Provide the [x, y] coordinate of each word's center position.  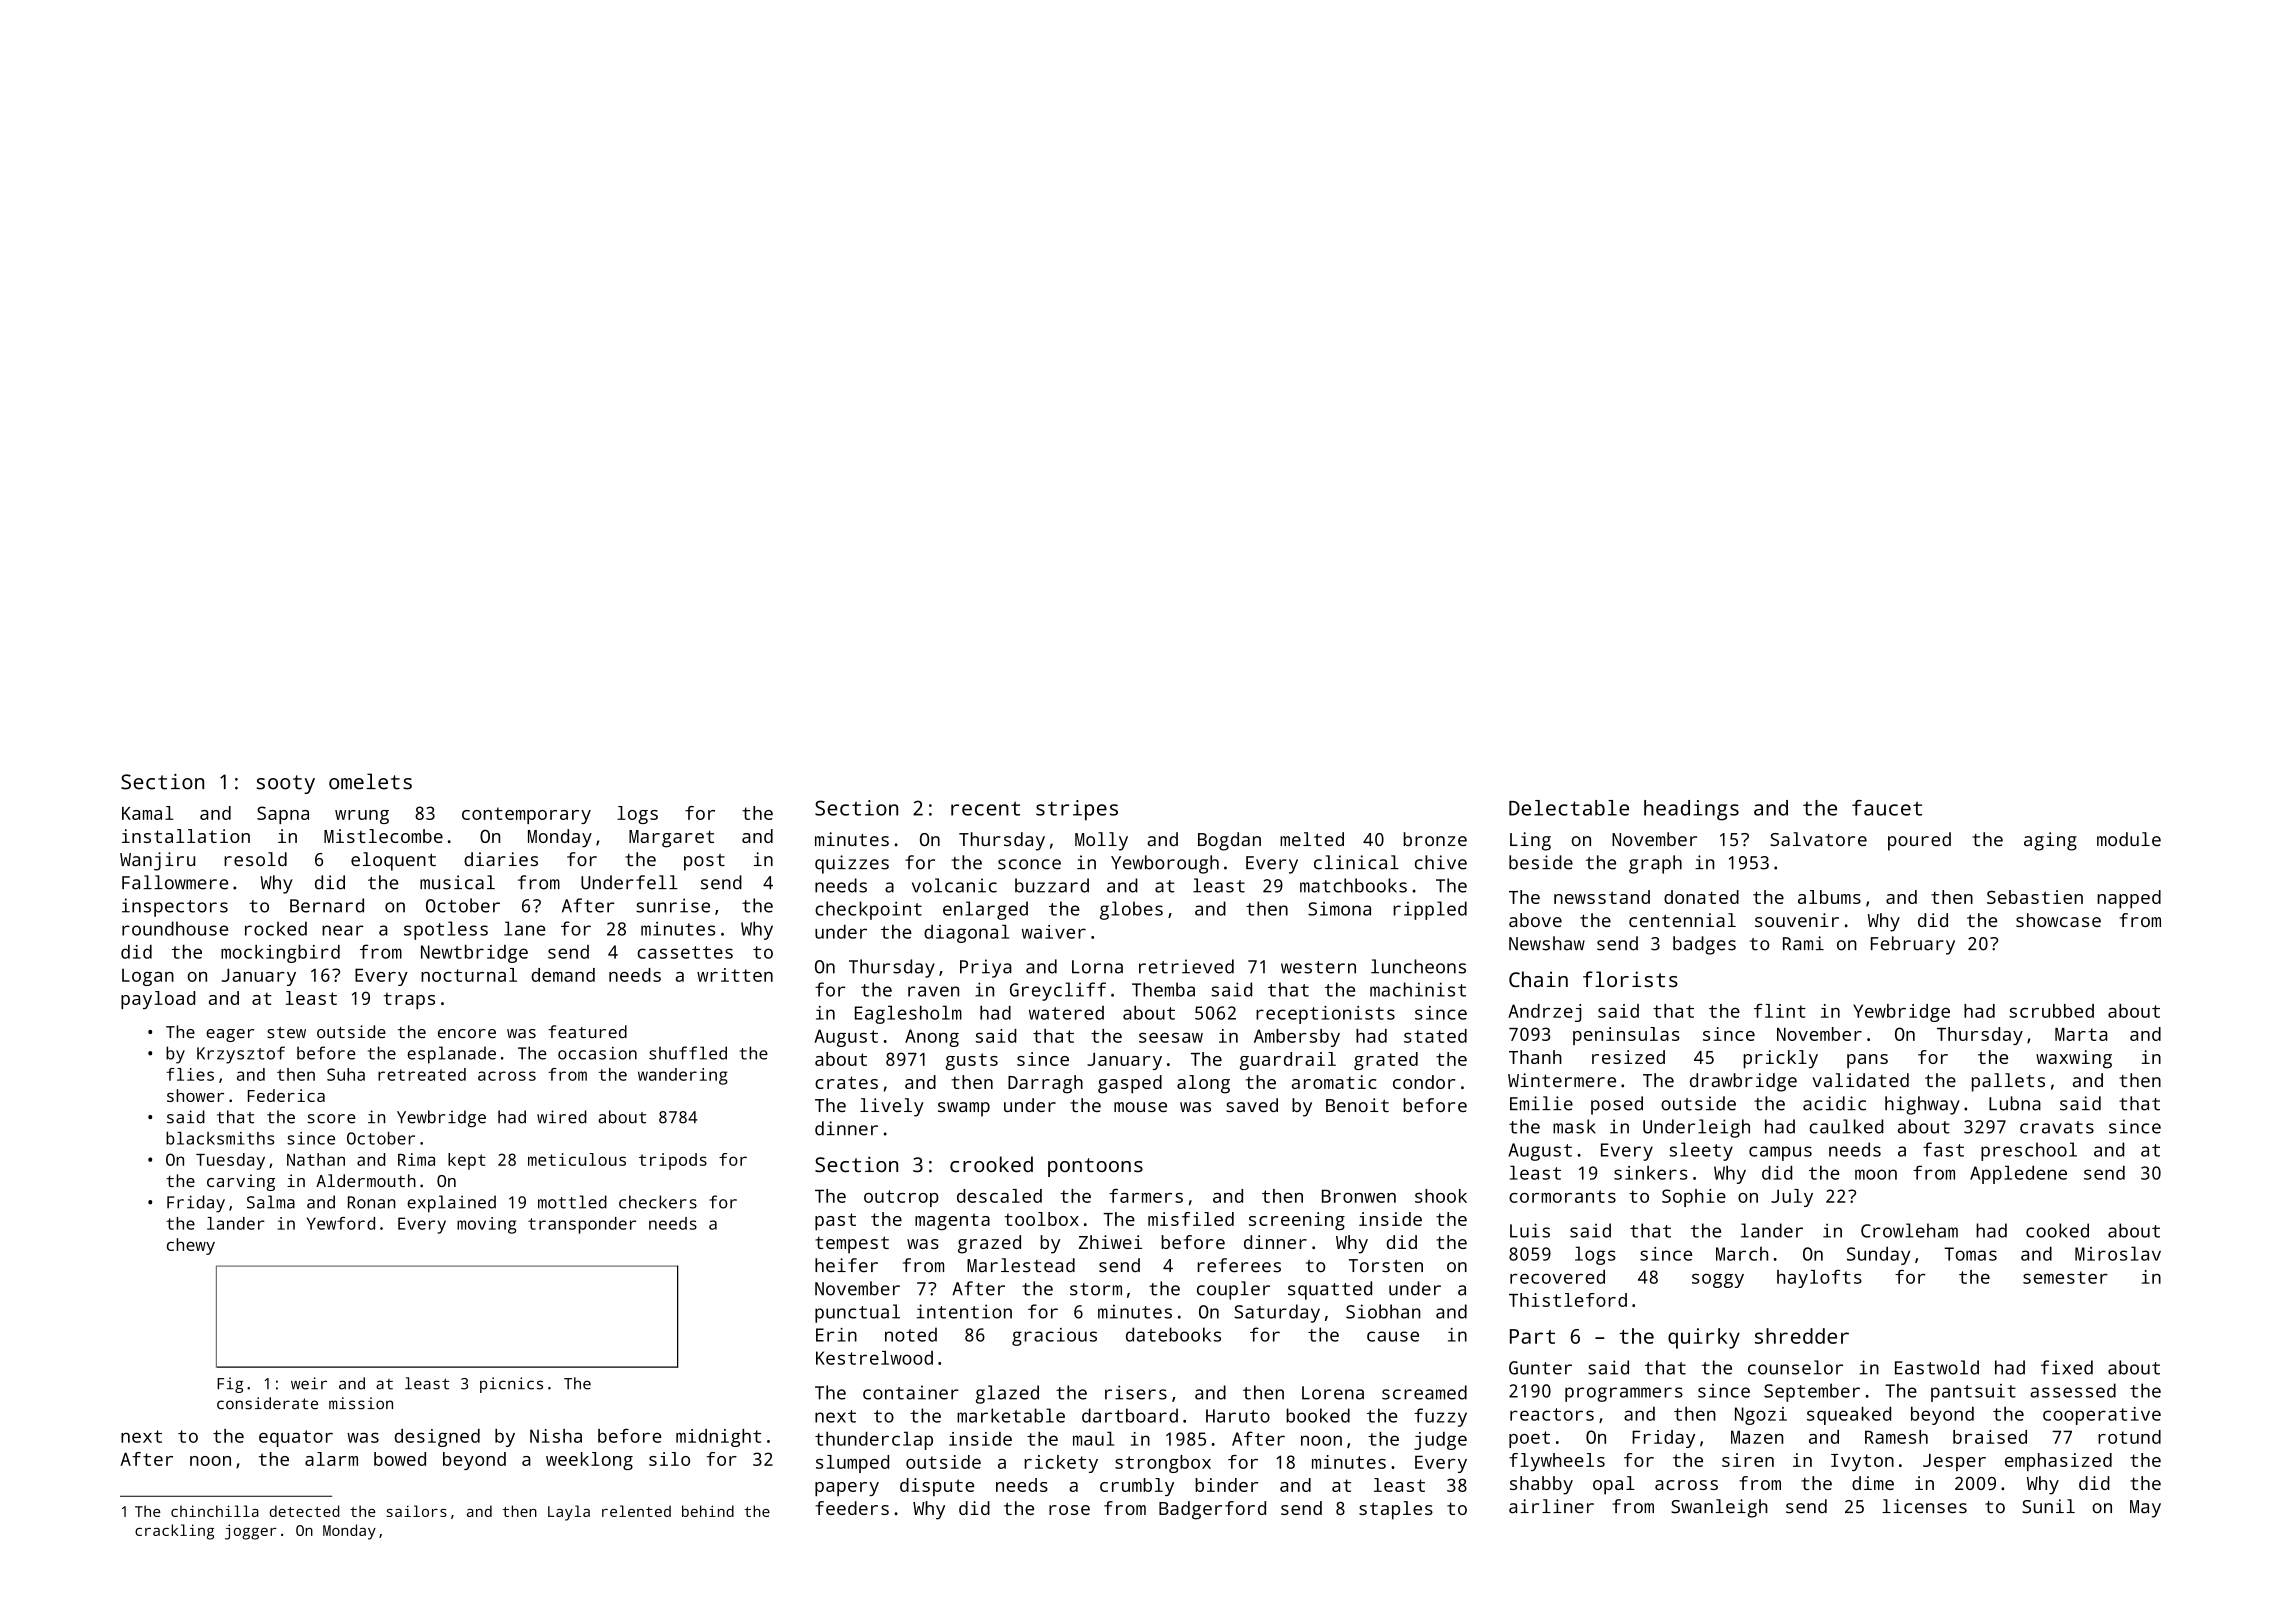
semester [2065, 1277]
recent [985, 808]
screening [1297, 1221]
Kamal [148, 813]
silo [669, 1459]
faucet [1887, 808]
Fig [230, 1385]
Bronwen [1359, 1196]
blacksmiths [220, 1138]
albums [1829, 897]
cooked [2057, 1230]
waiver [1054, 932]
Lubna [2015, 1103]
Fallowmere [175, 882]
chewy [191, 1246]
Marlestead [1021, 1265]
